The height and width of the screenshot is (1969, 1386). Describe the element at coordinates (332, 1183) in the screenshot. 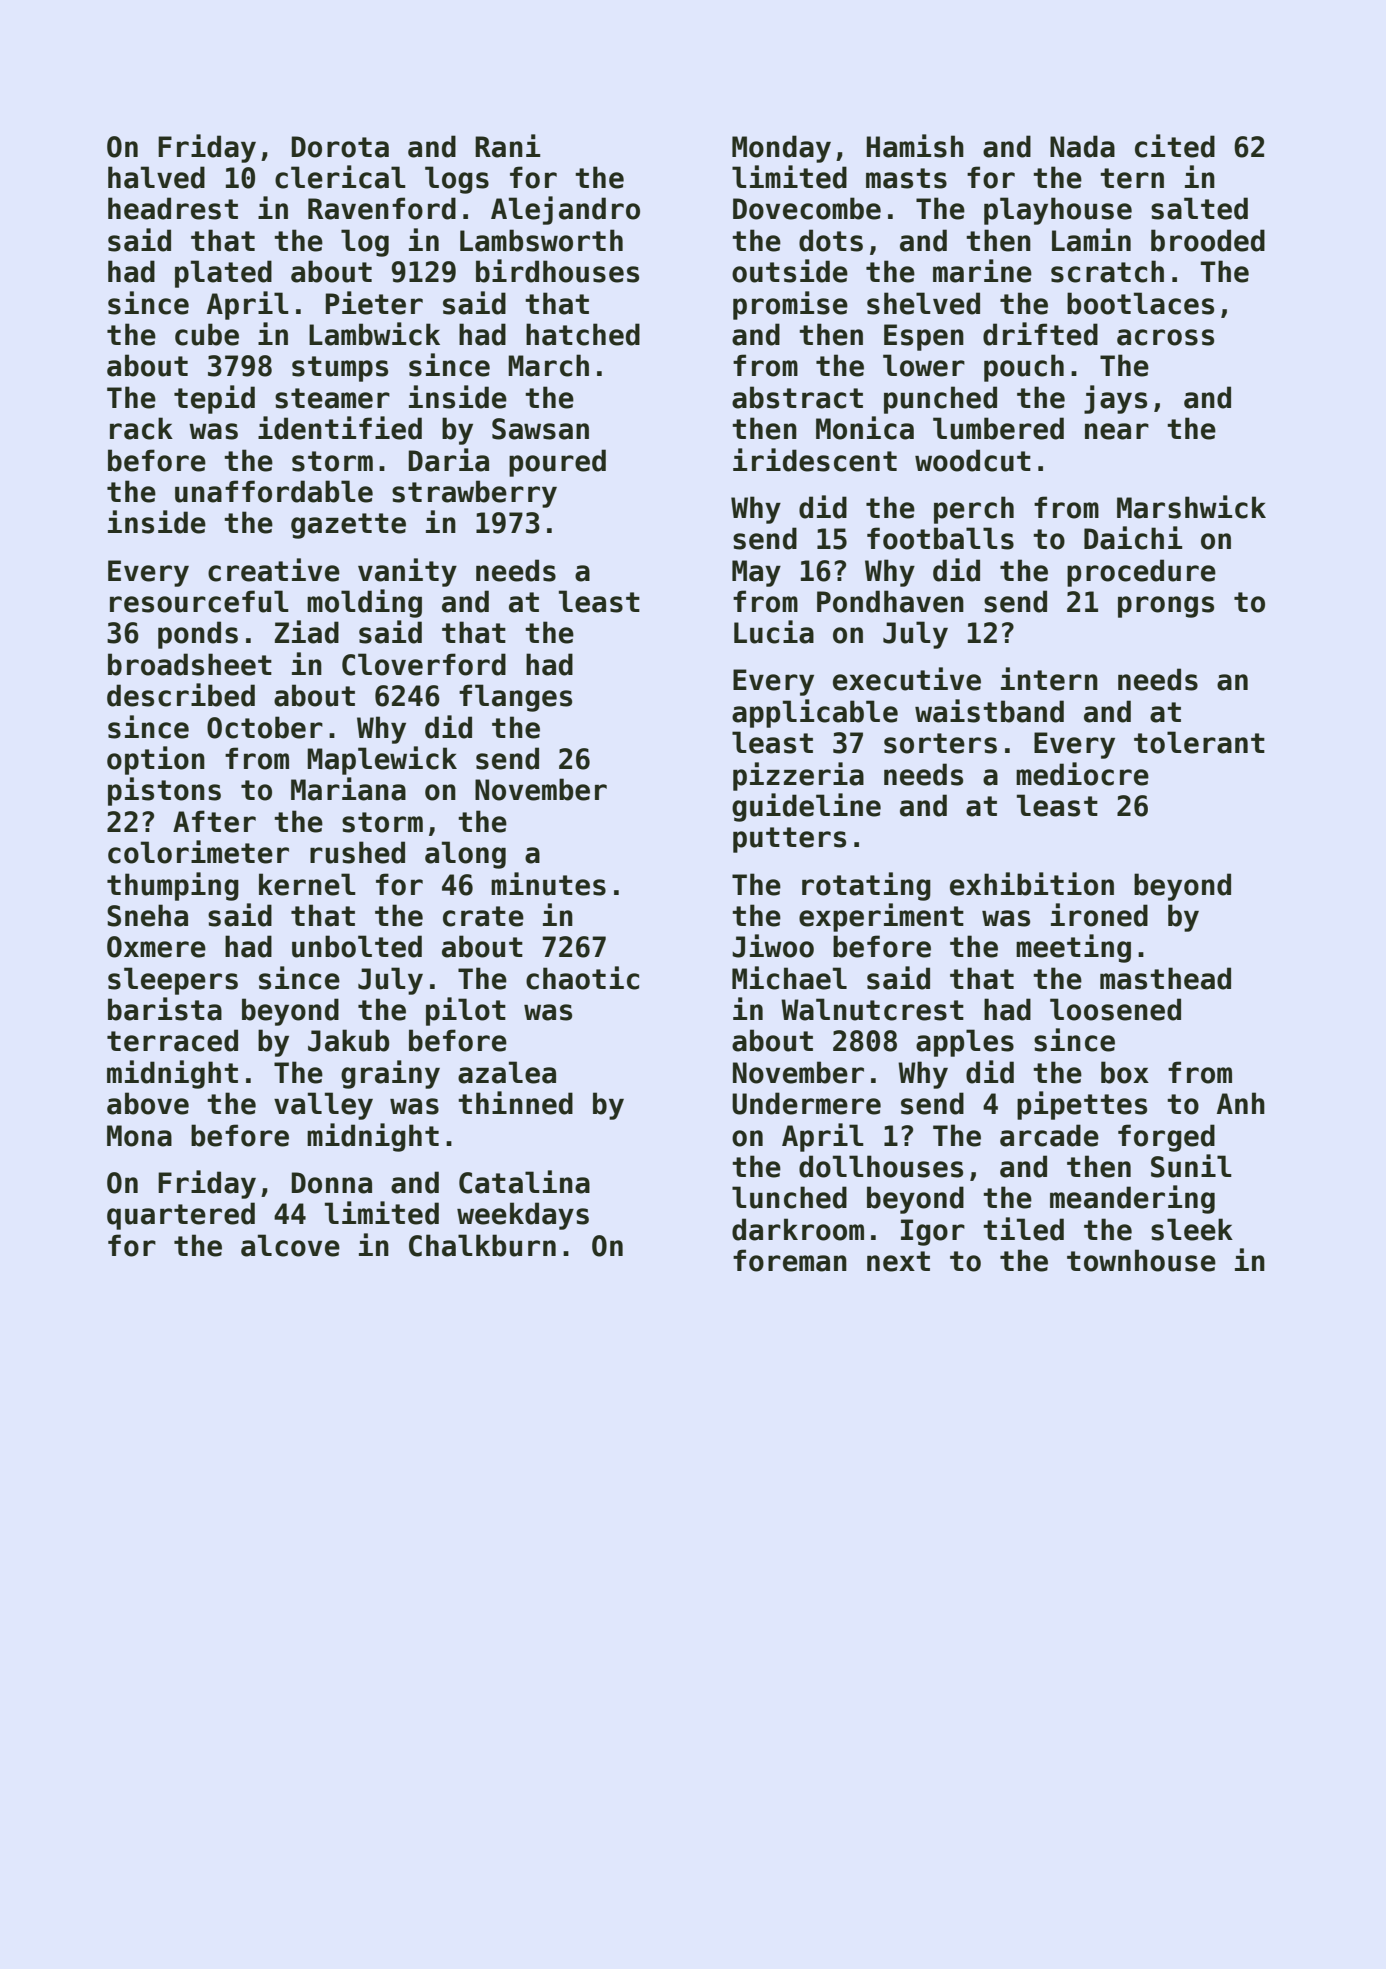

I see `Donna` at that location.
